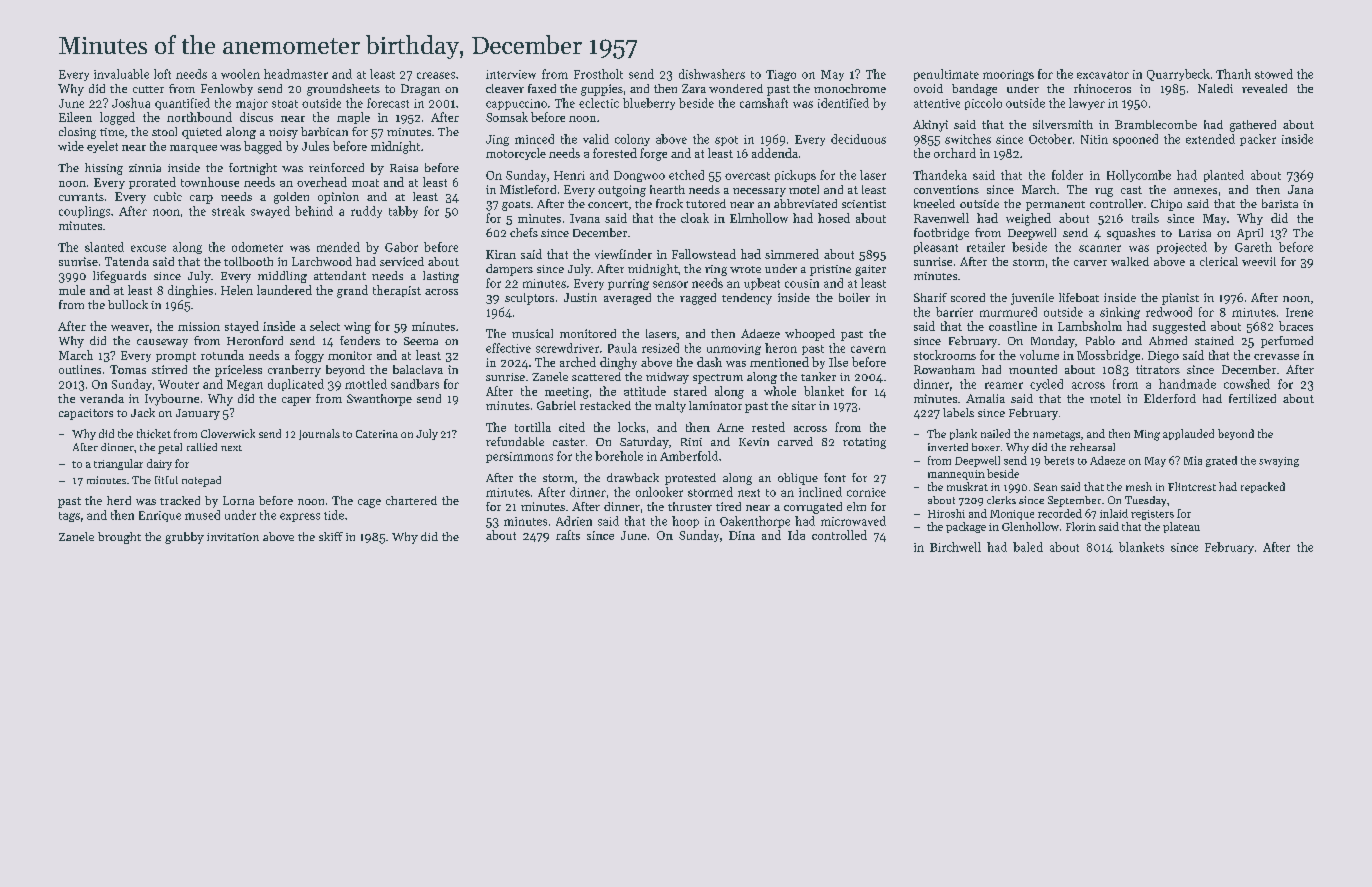 This page has height=887, width=1372. What do you see at coordinates (864, 204) in the page?
I see `scientist` at bounding box center [864, 204].
